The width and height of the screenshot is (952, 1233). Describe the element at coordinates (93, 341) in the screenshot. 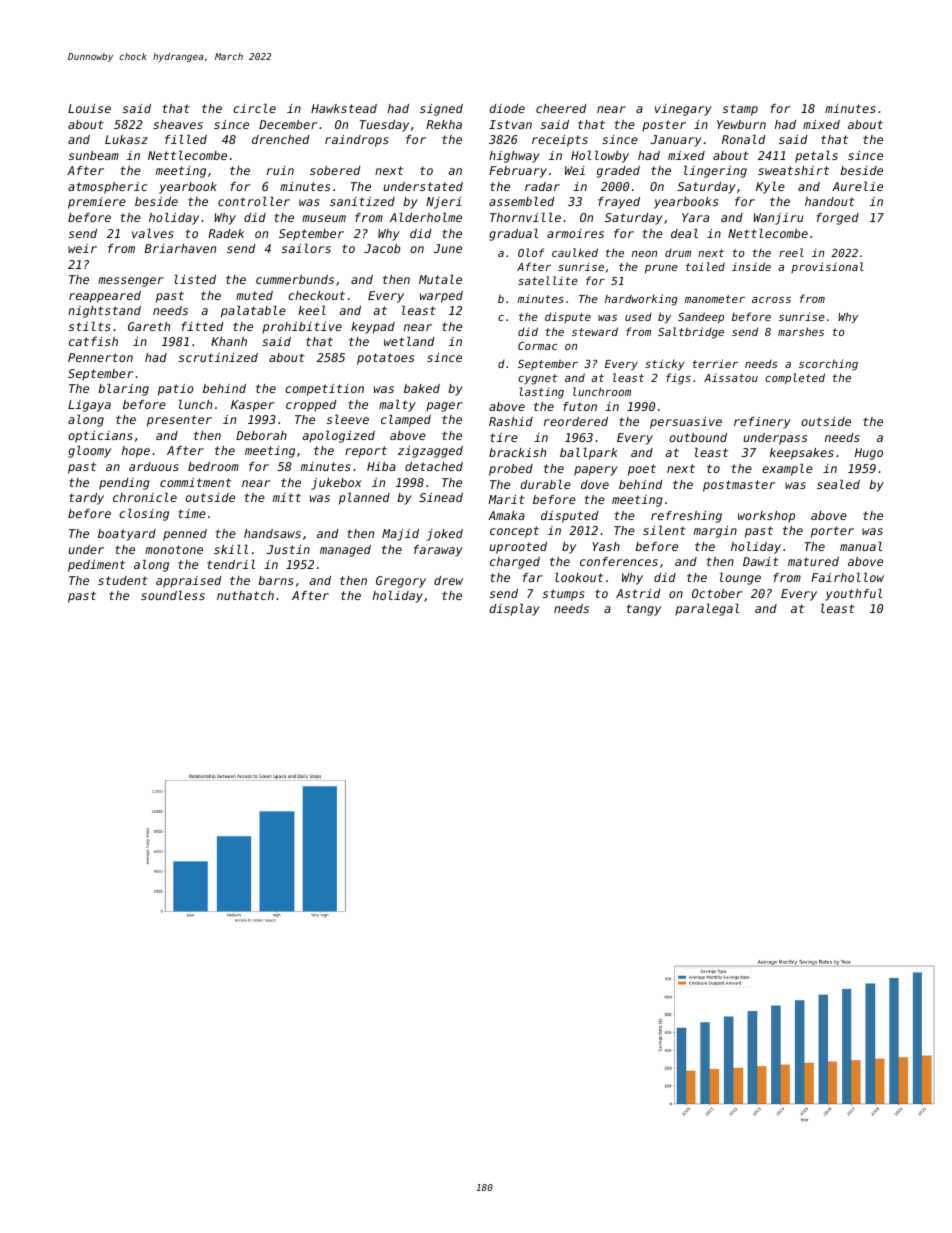

I see `catfish` at that location.
